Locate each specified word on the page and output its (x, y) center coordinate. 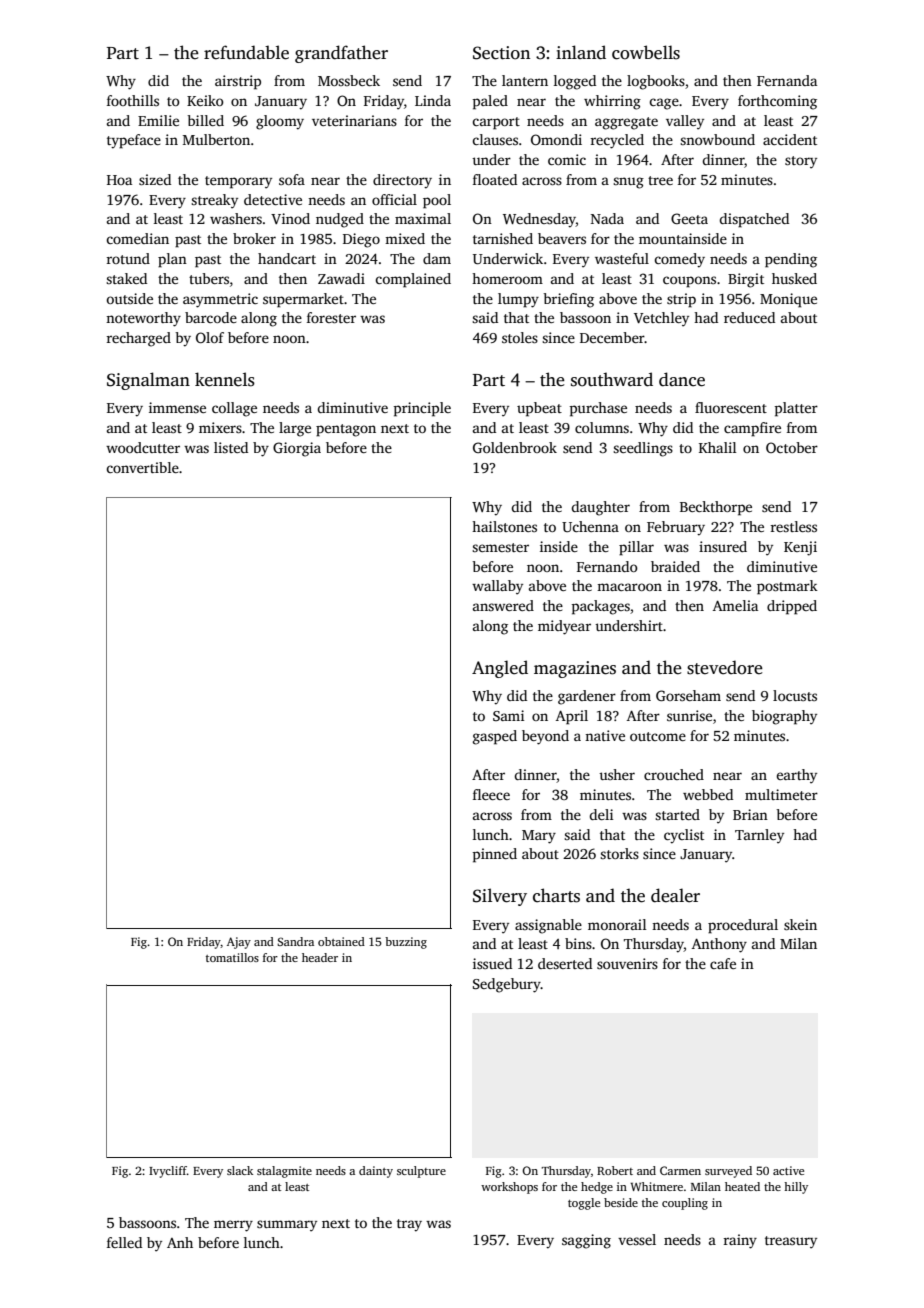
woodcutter (143, 447)
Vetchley (661, 319)
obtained (341, 941)
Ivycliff (168, 1172)
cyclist (684, 836)
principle (422, 409)
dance (682, 379)
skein (800, 924)
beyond (545, 737)
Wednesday (539, 220)
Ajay (239, 943)
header (320, 957)
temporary (238, 182)
